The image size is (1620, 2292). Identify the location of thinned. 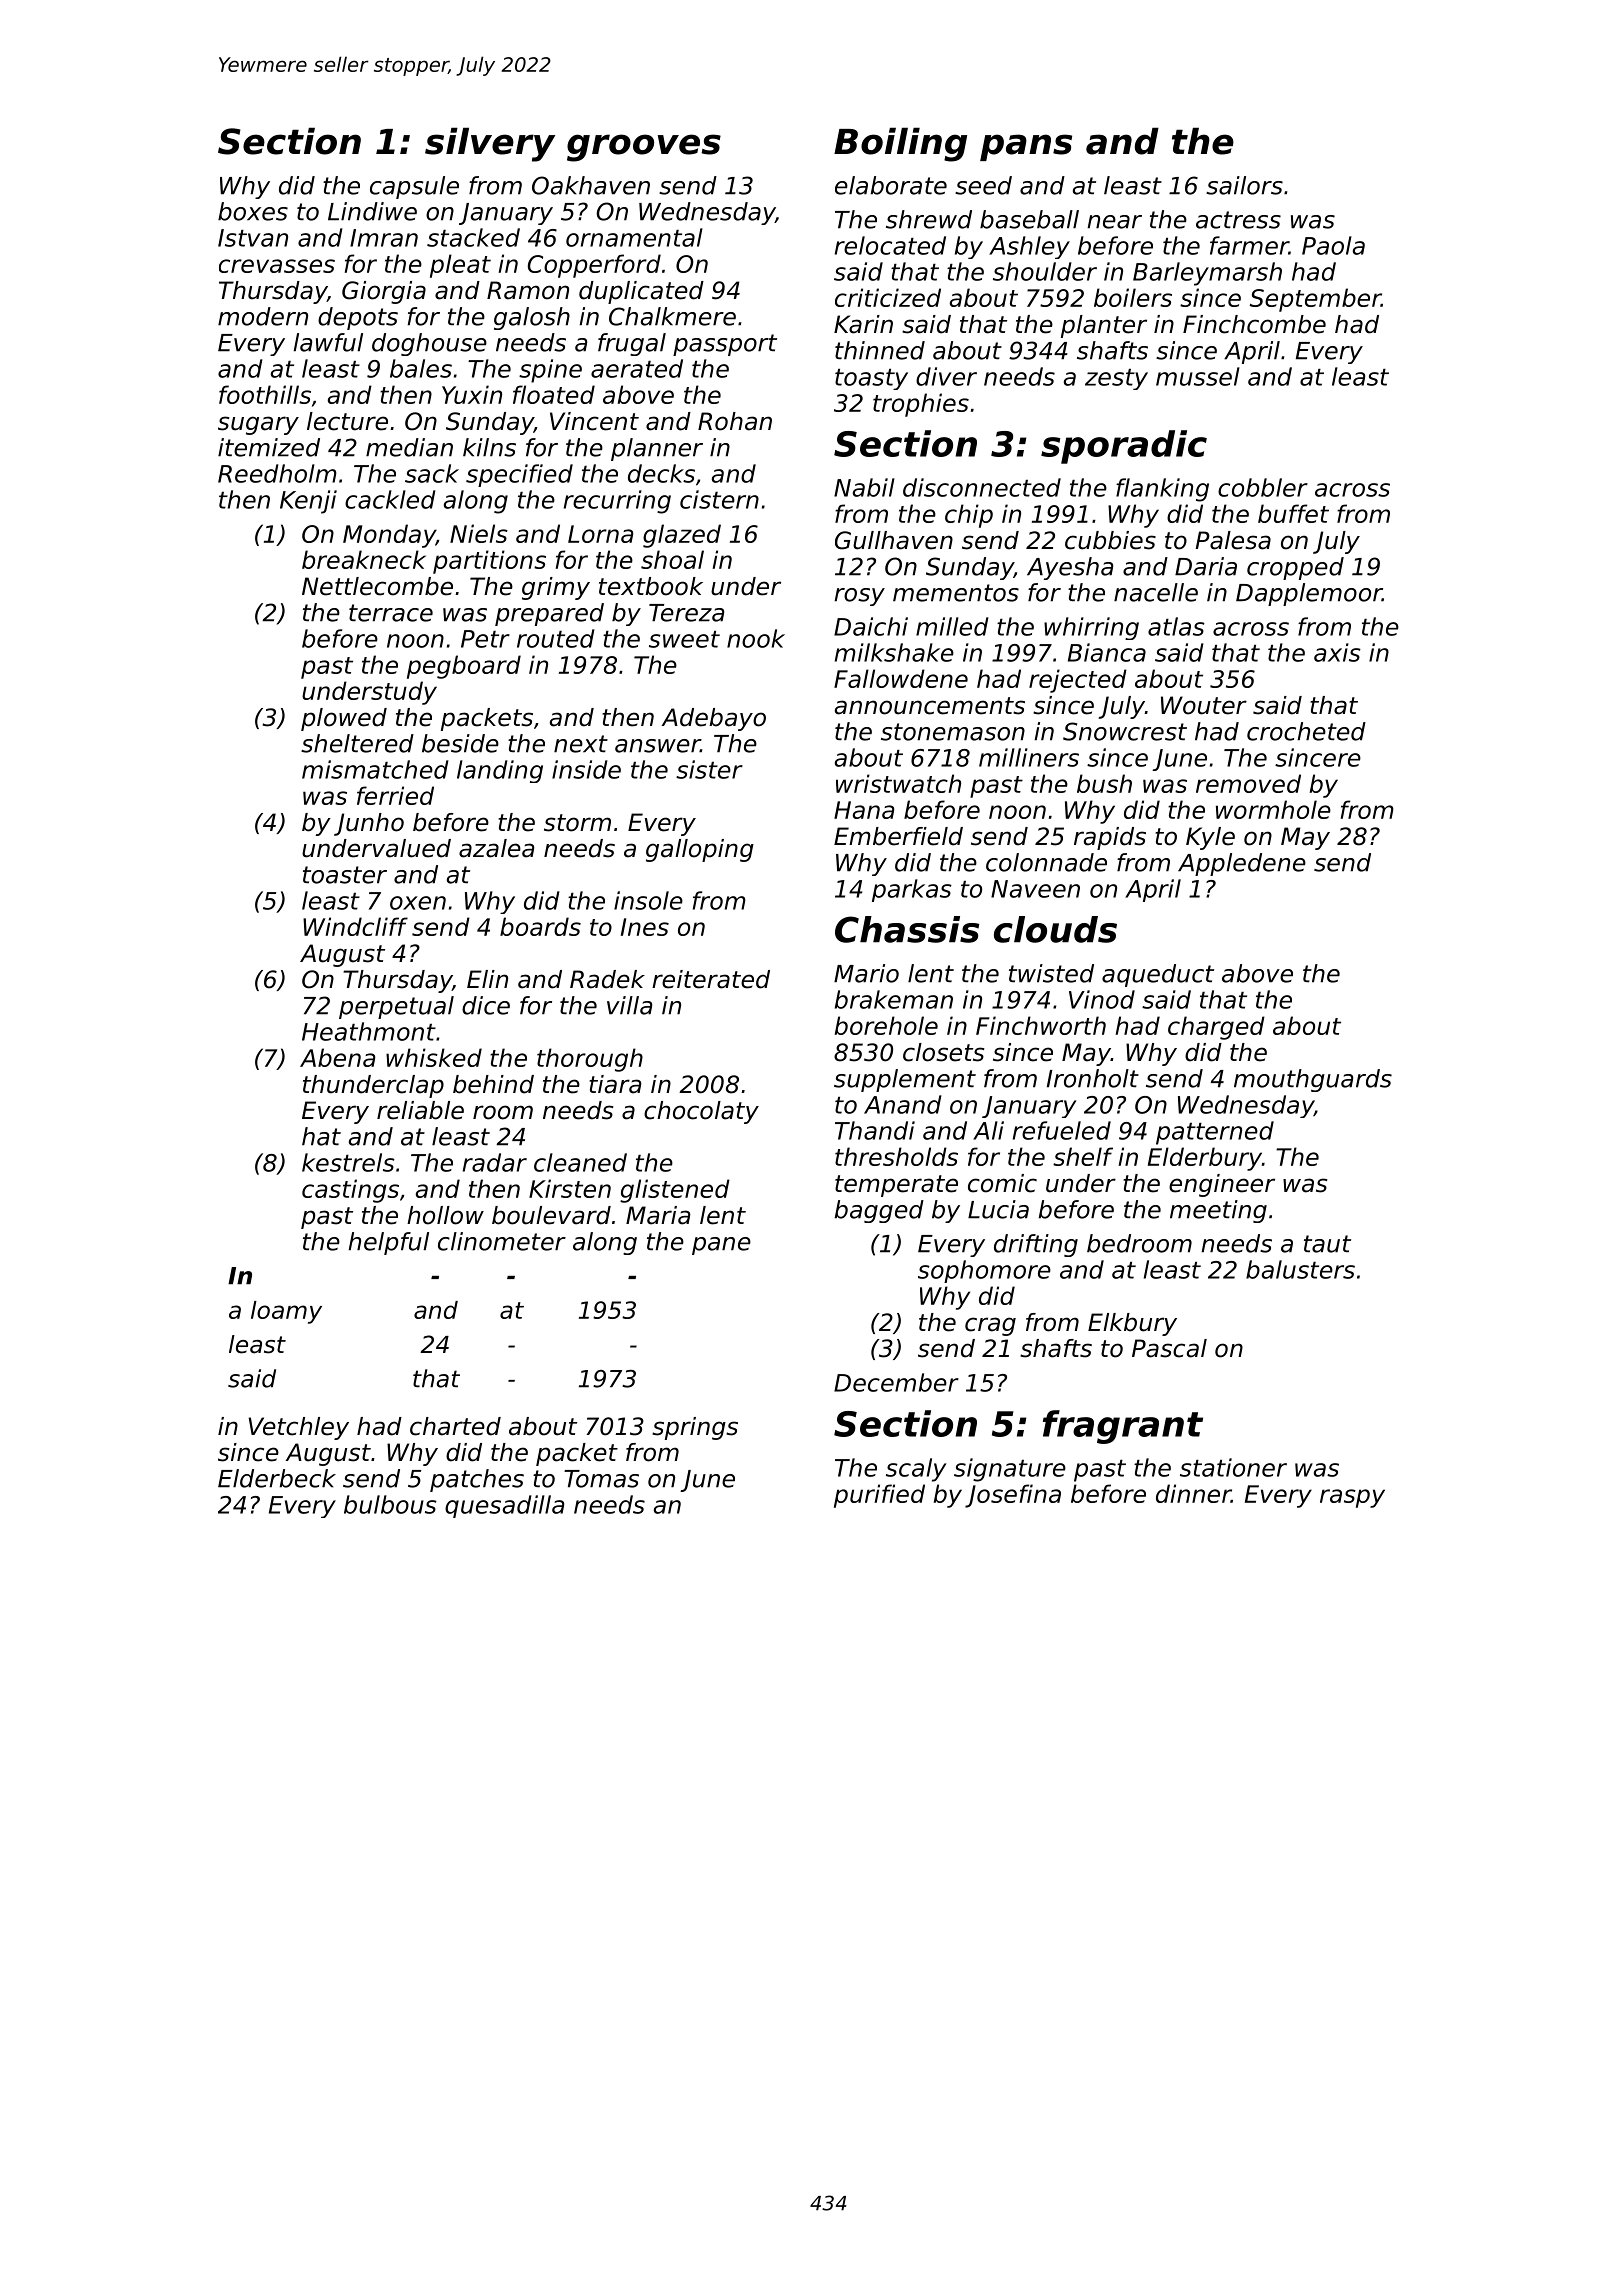
(880, 350).
